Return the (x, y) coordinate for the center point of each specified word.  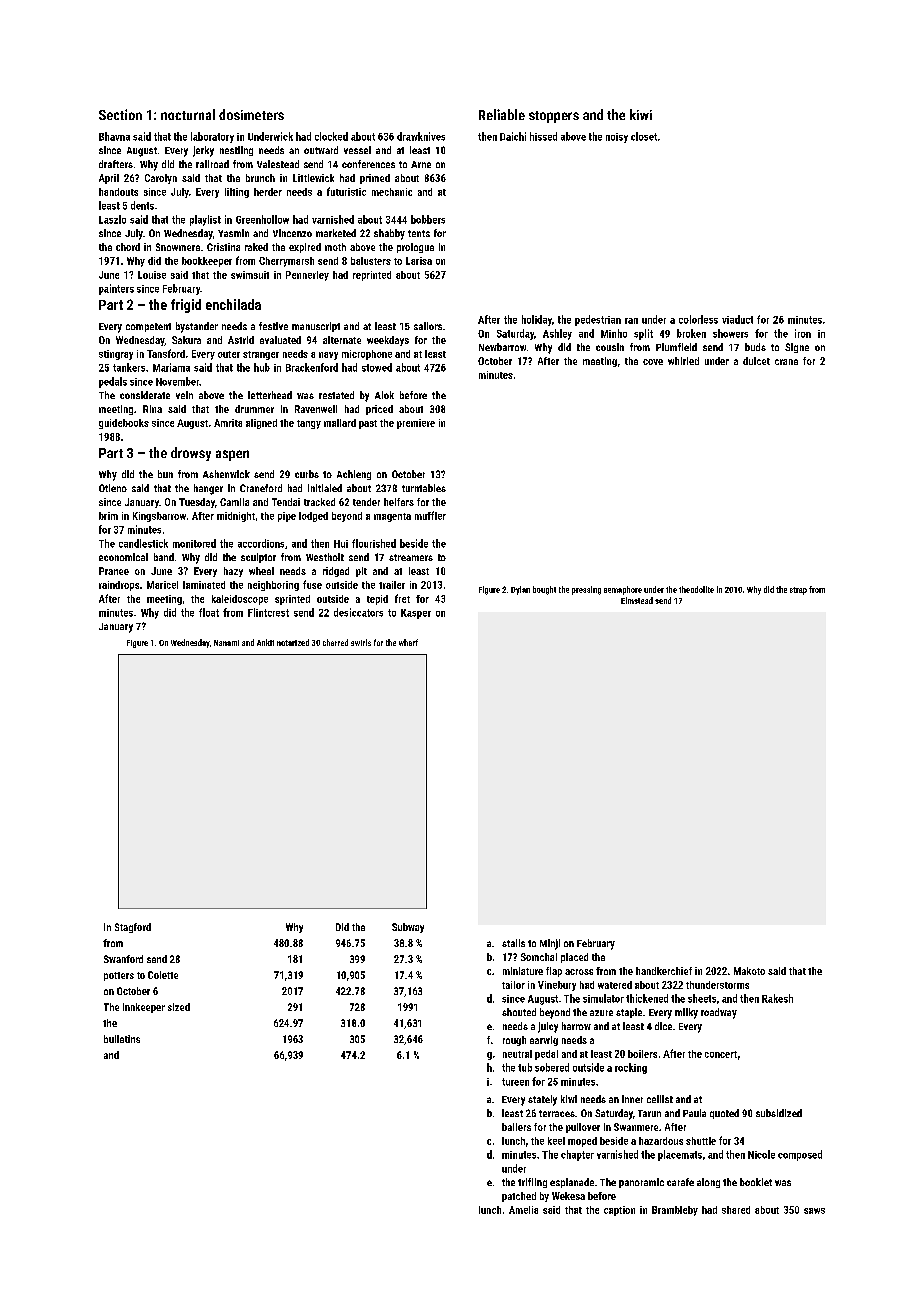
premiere (416, 424)
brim (108, 516)
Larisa (419, 261)
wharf (408, 642)
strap (798, 591)
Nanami (226, 643)
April (109, 179)
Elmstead (637, 600)
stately (542, 1100)
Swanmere (636, 1127)
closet (644, 136)
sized (179, 1007)
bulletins (122, 1039)
